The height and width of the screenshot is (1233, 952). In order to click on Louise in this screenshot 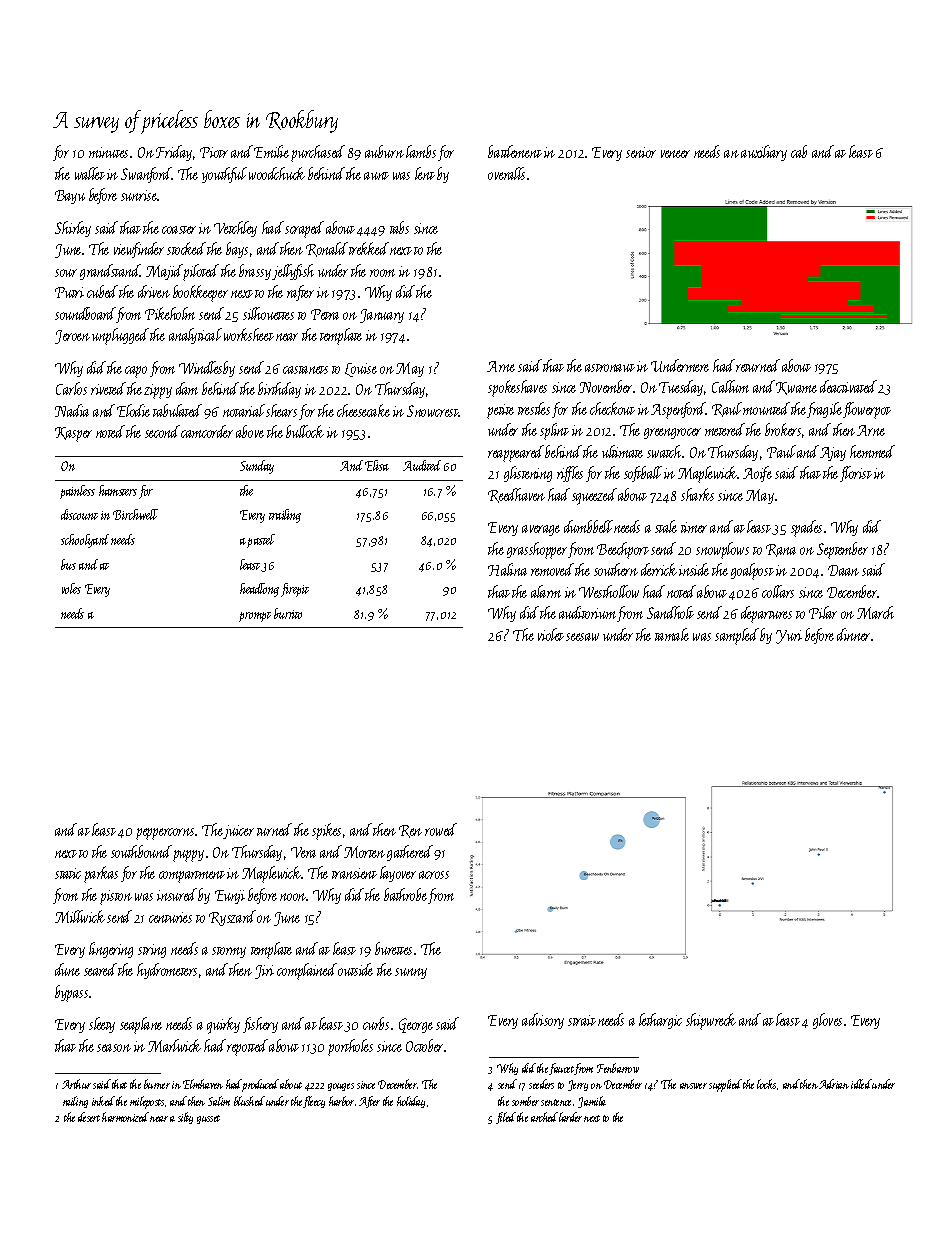, I will do `click(361, 370)`.
